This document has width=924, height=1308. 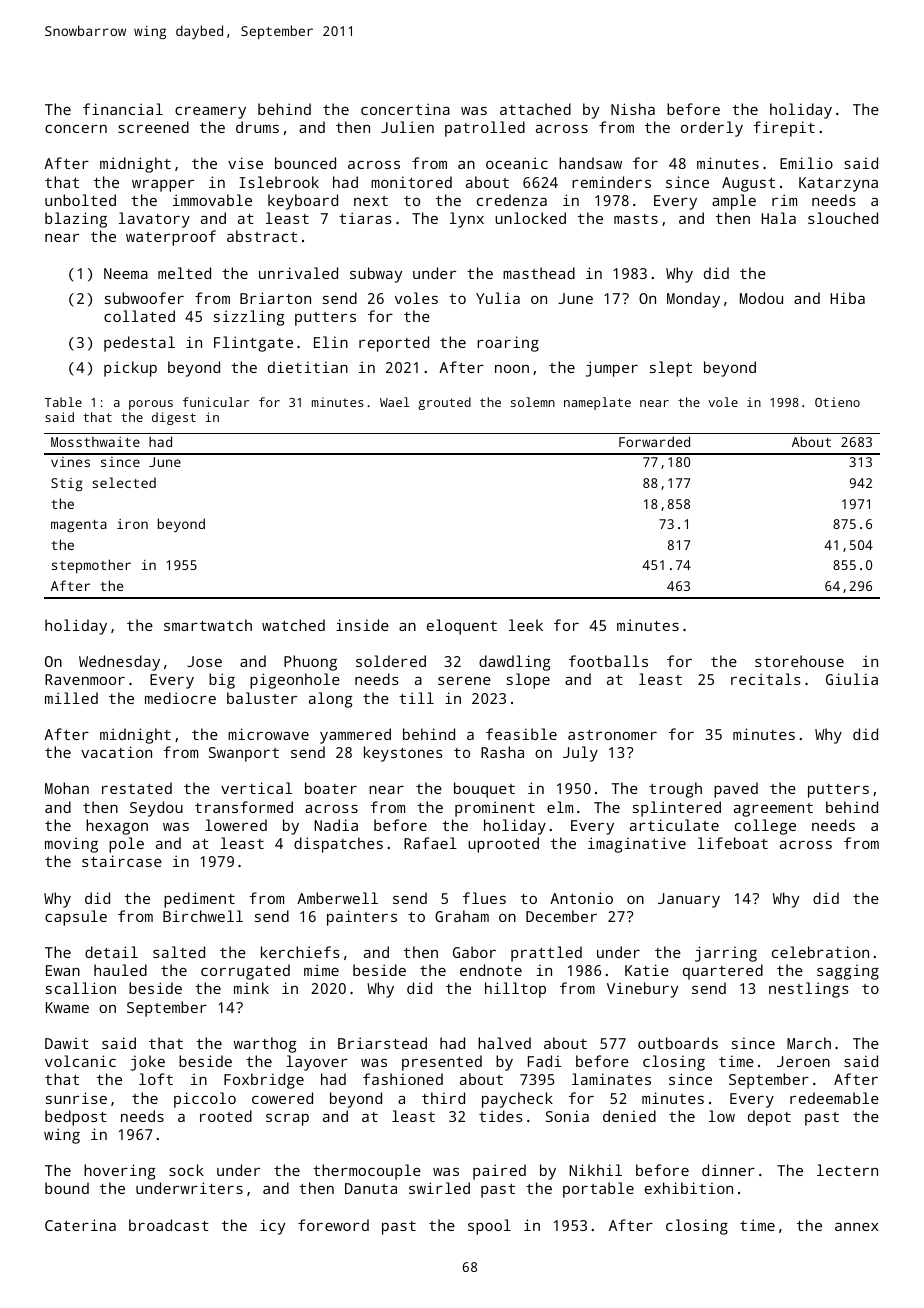 I want to click on blazing, so click(x=76, y=220).
